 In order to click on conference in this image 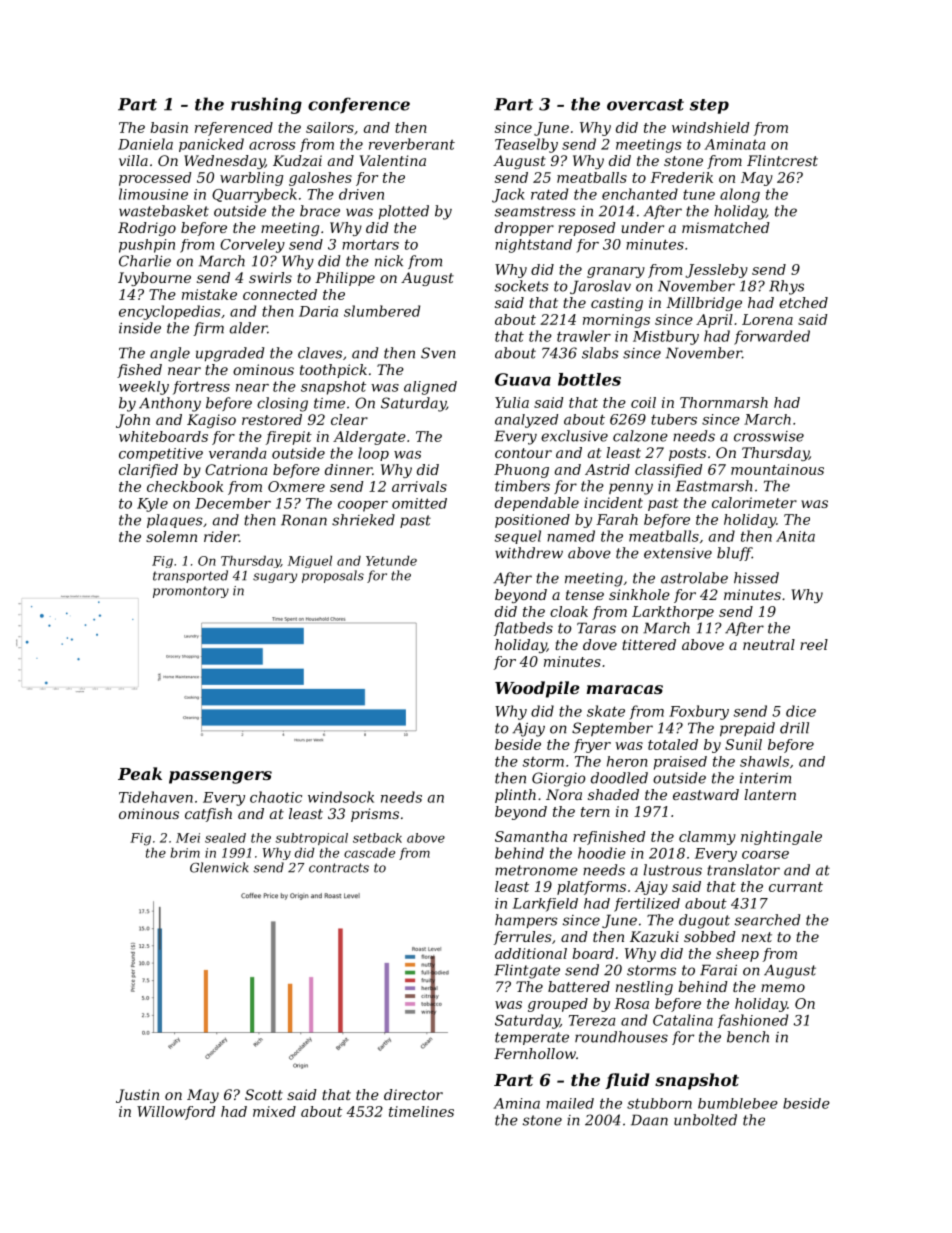, I will do `click(359, 105)`.
